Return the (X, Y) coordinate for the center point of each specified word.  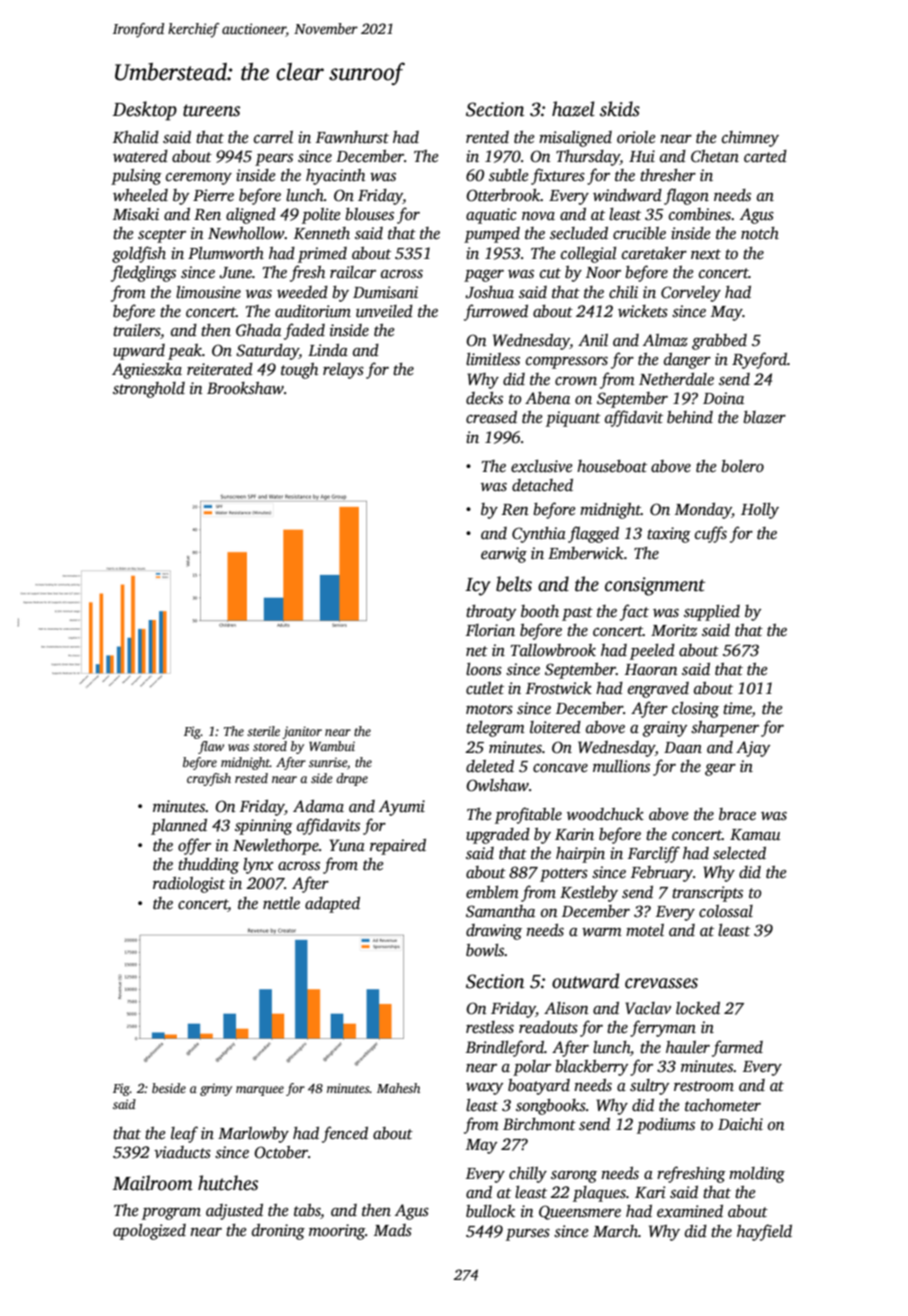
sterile (263, 731)
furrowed (496, 312)
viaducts (182, 1152)
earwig (504, 555)
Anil (593, 340)
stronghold (149, 390)
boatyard (539, 1087)
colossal (726, 911)
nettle (281, 903)
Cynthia (539, 535)
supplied (712, 613)
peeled (652, 652)
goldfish (139, 254)
